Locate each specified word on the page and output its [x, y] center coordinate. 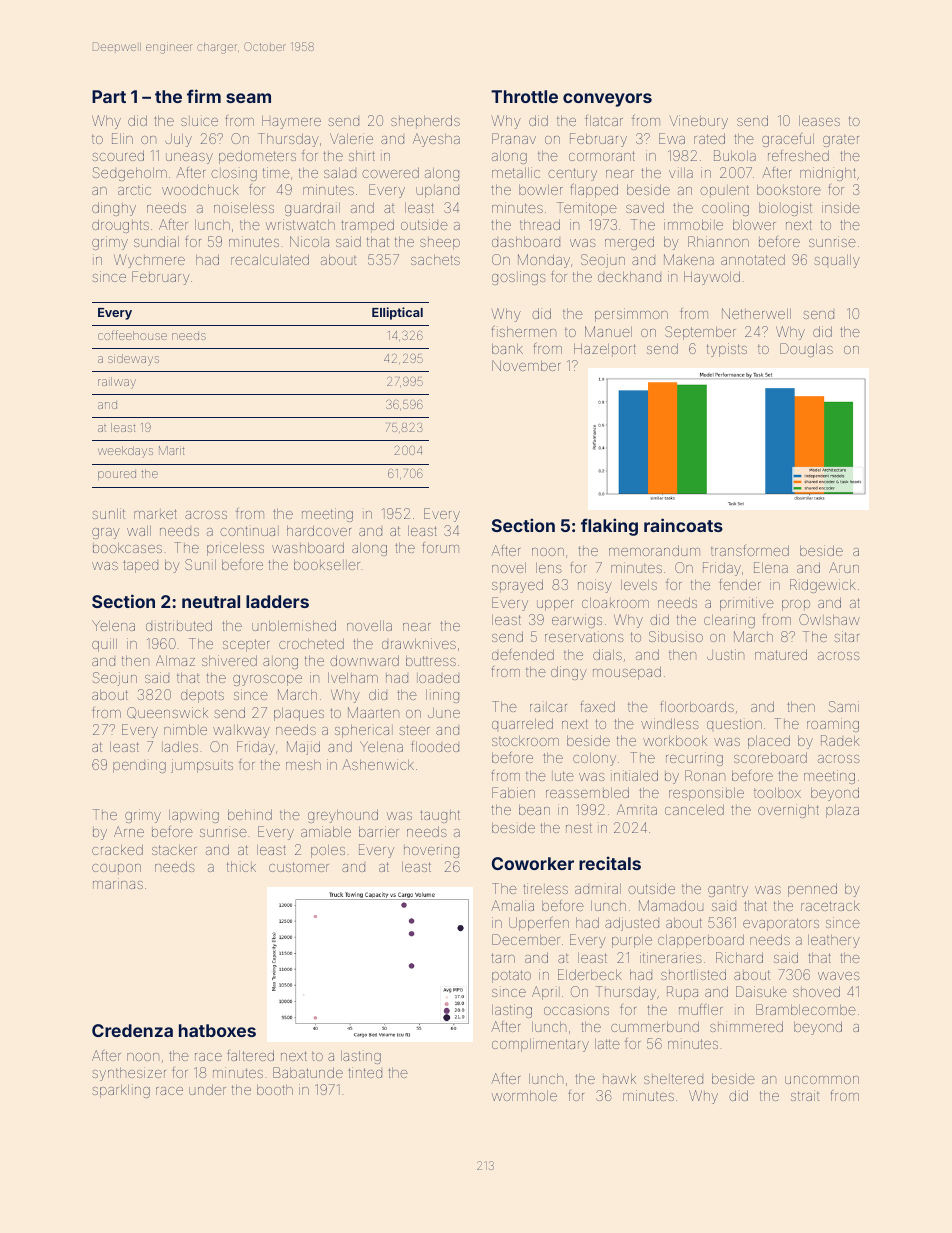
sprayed [517, 586]
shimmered [746, 1026]
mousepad [627, 673]
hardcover [319, 530]
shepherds [425, 122]
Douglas [806, 350]
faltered [250, 1055]
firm [204, 96]
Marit [171, 450]
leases [819, 121]
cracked [117, 849]
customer [299, 867]
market [155, 514]
